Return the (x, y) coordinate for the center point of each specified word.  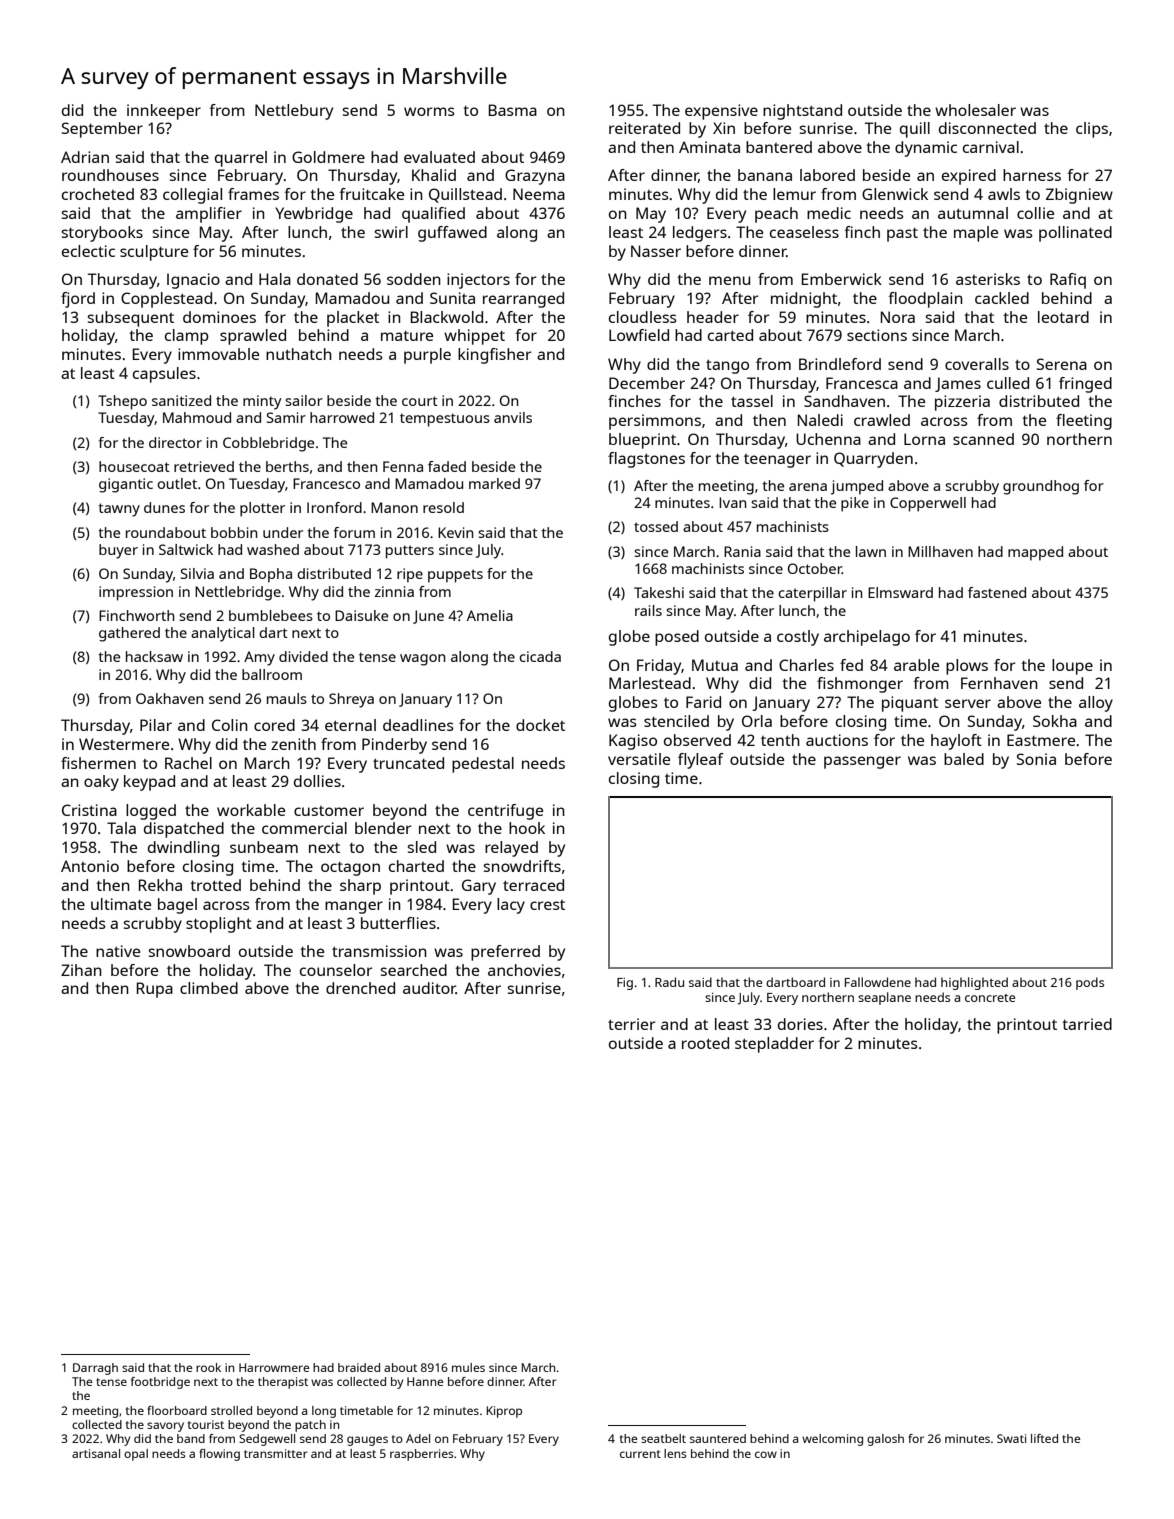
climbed (209, 988)
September (102, 130)
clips (1092, 130)
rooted (705, 1043)
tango (727, 366)
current (640, 1454)
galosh (885, 1440)
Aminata (709, 147)
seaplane (884, 998)
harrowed (342, 417)
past (902, 235)
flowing (219, 1455)
